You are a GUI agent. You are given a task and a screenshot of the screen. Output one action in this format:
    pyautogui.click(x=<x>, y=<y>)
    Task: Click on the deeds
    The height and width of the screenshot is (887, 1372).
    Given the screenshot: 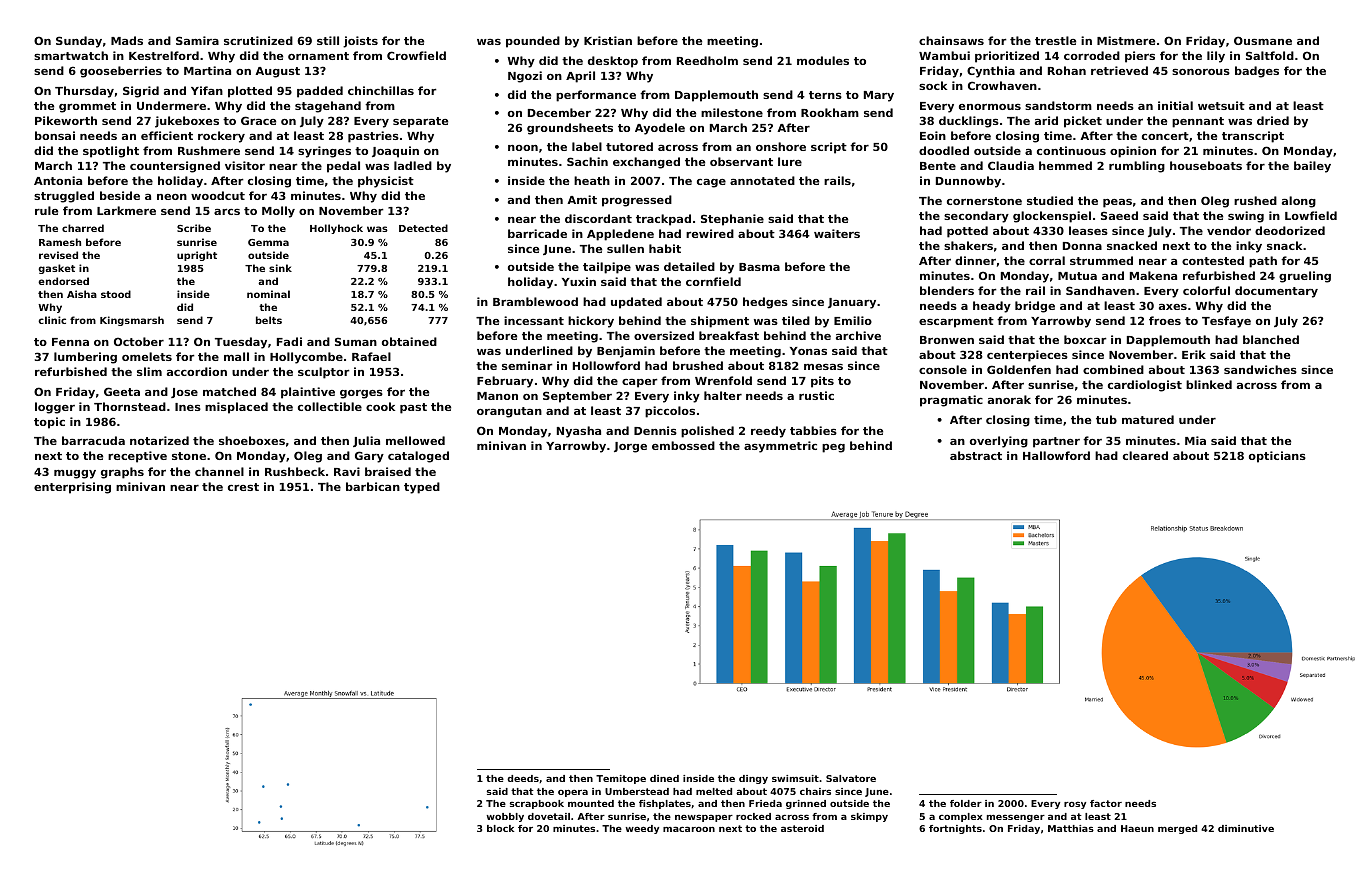 What is the action you would take?
    pyautogui.click(x=523, y=778)
